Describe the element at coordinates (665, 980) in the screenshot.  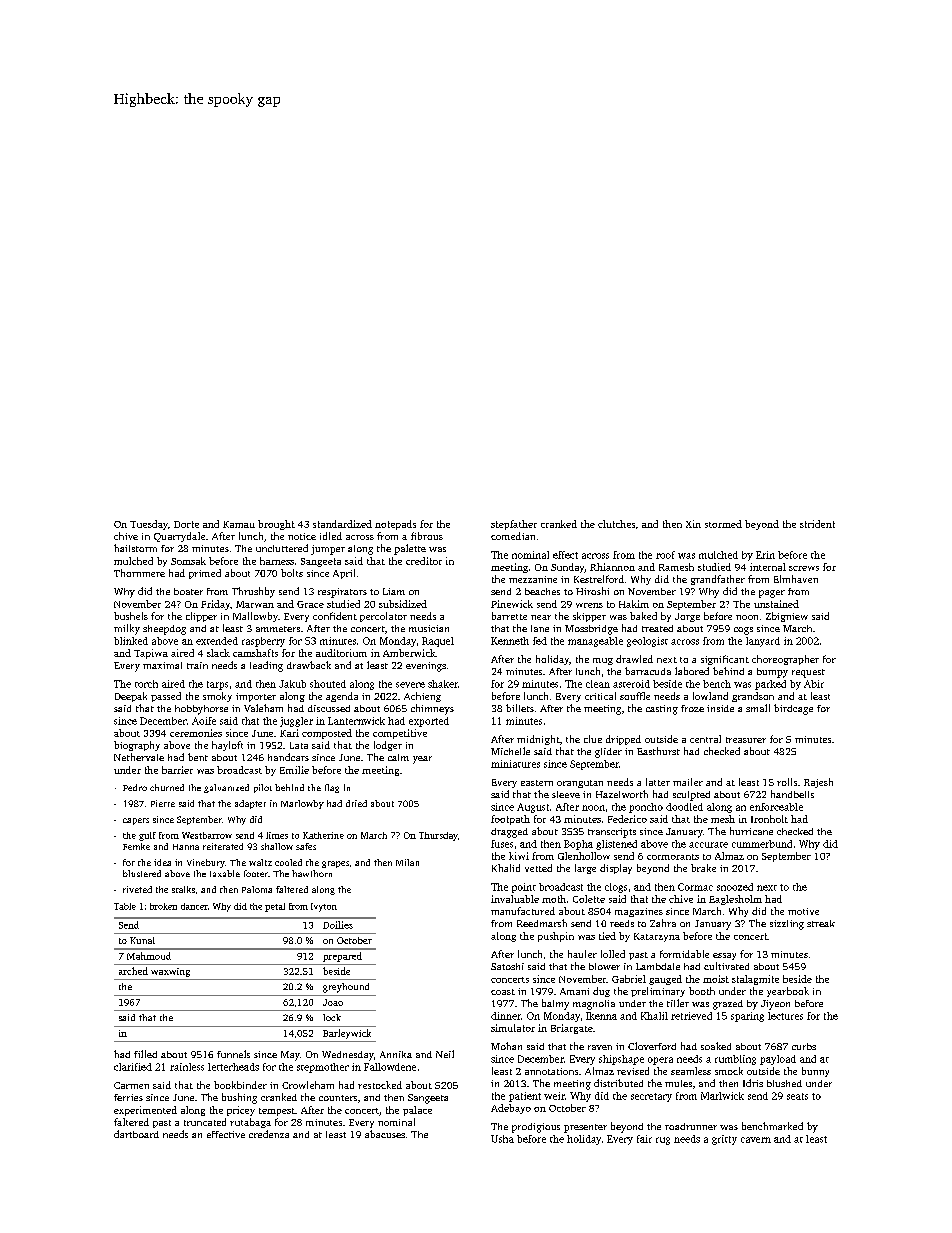
I see `gauged` at that location.
